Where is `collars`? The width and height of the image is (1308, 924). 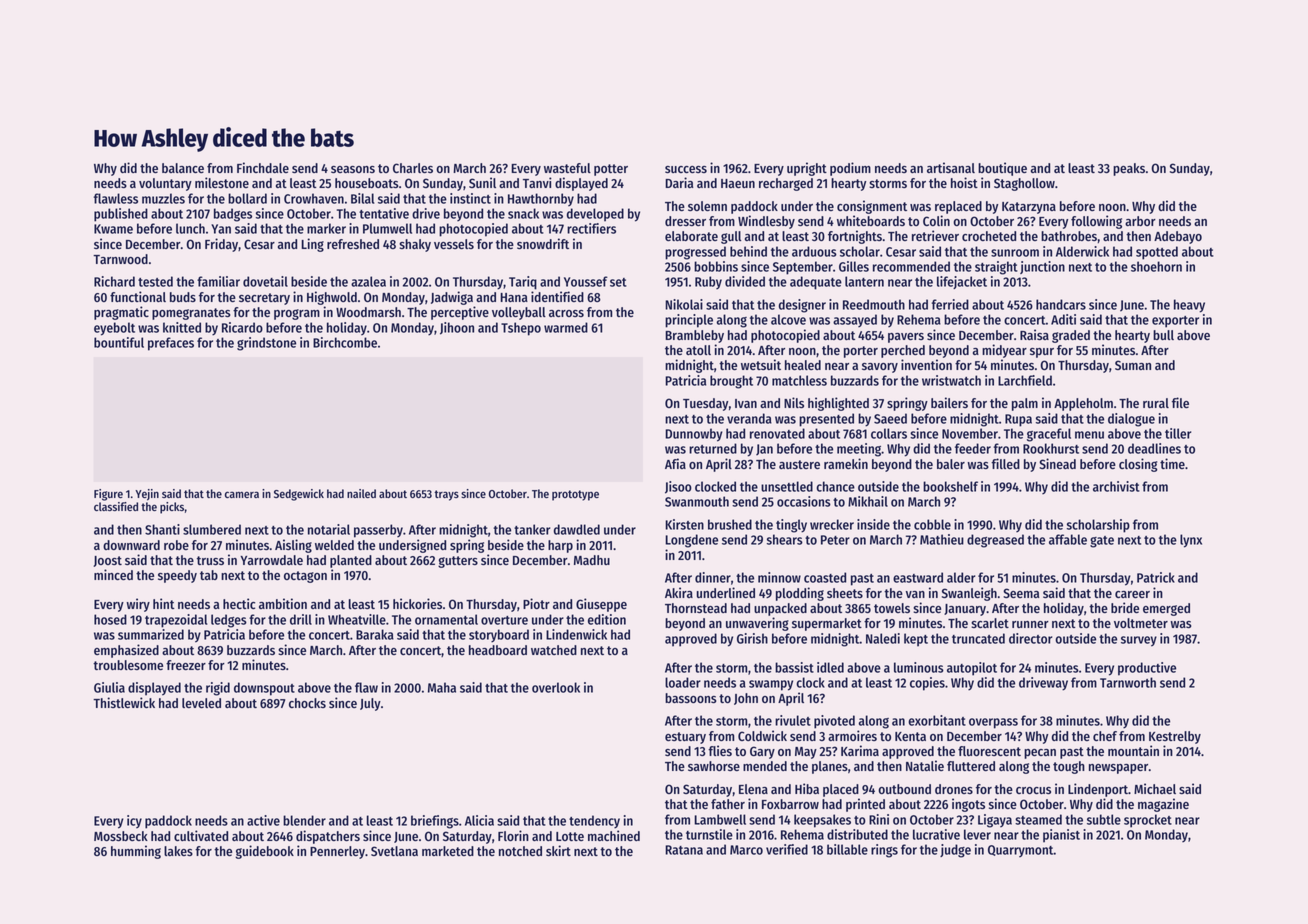 collars is located at coordinates (889, 433).
